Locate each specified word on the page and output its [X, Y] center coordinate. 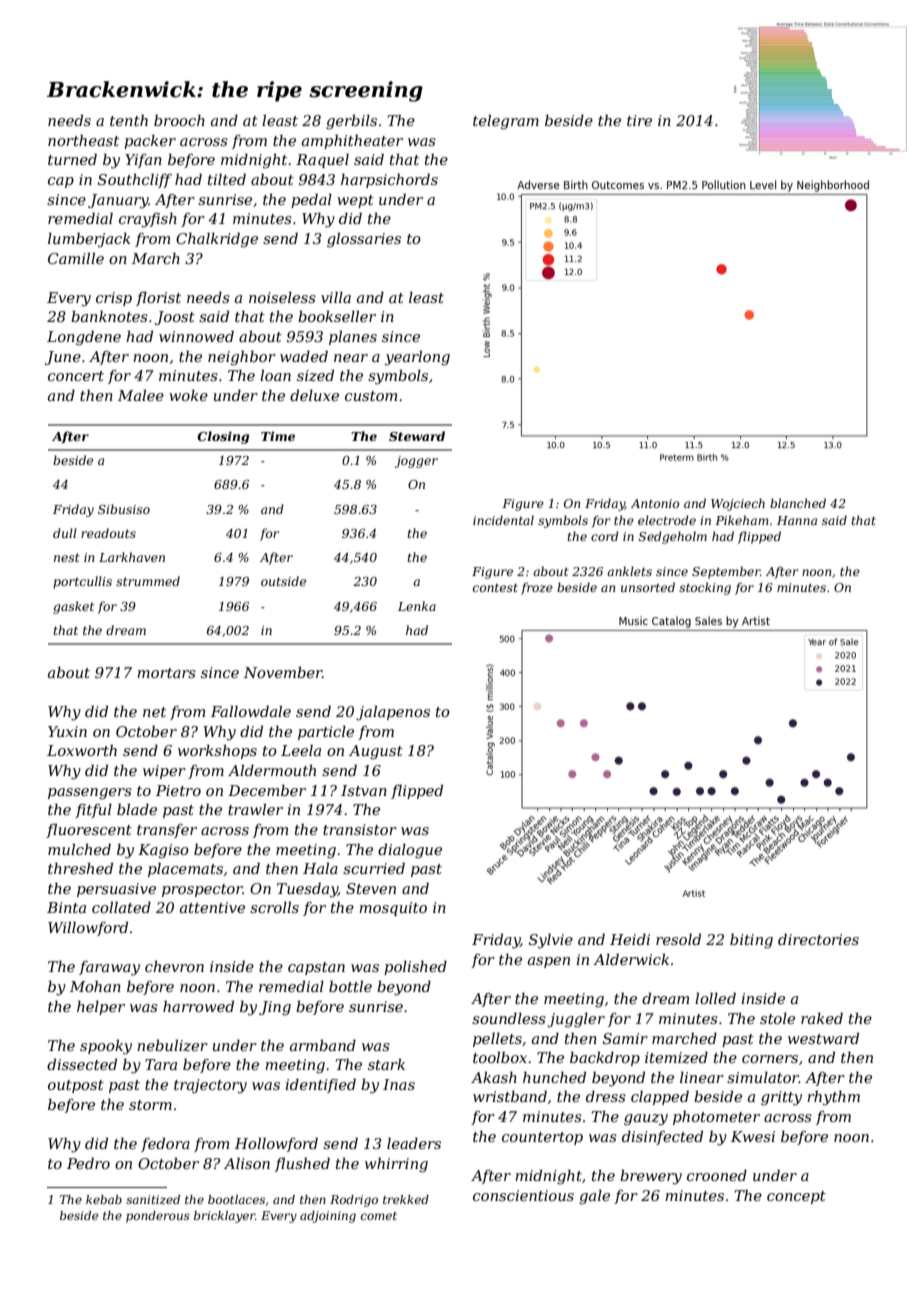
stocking [705, 588]
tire [639, 120]
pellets [497, 1039]
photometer [716, 1117]
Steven [371, 888]
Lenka [417, 606]
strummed [148, 581]
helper [101, 1008]
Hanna [797, 520]
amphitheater [352, 141]
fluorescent [89, 831]
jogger [416, 462]
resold [678, 939]
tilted [227, 179]
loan [275, 375]
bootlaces [236, 1199]
